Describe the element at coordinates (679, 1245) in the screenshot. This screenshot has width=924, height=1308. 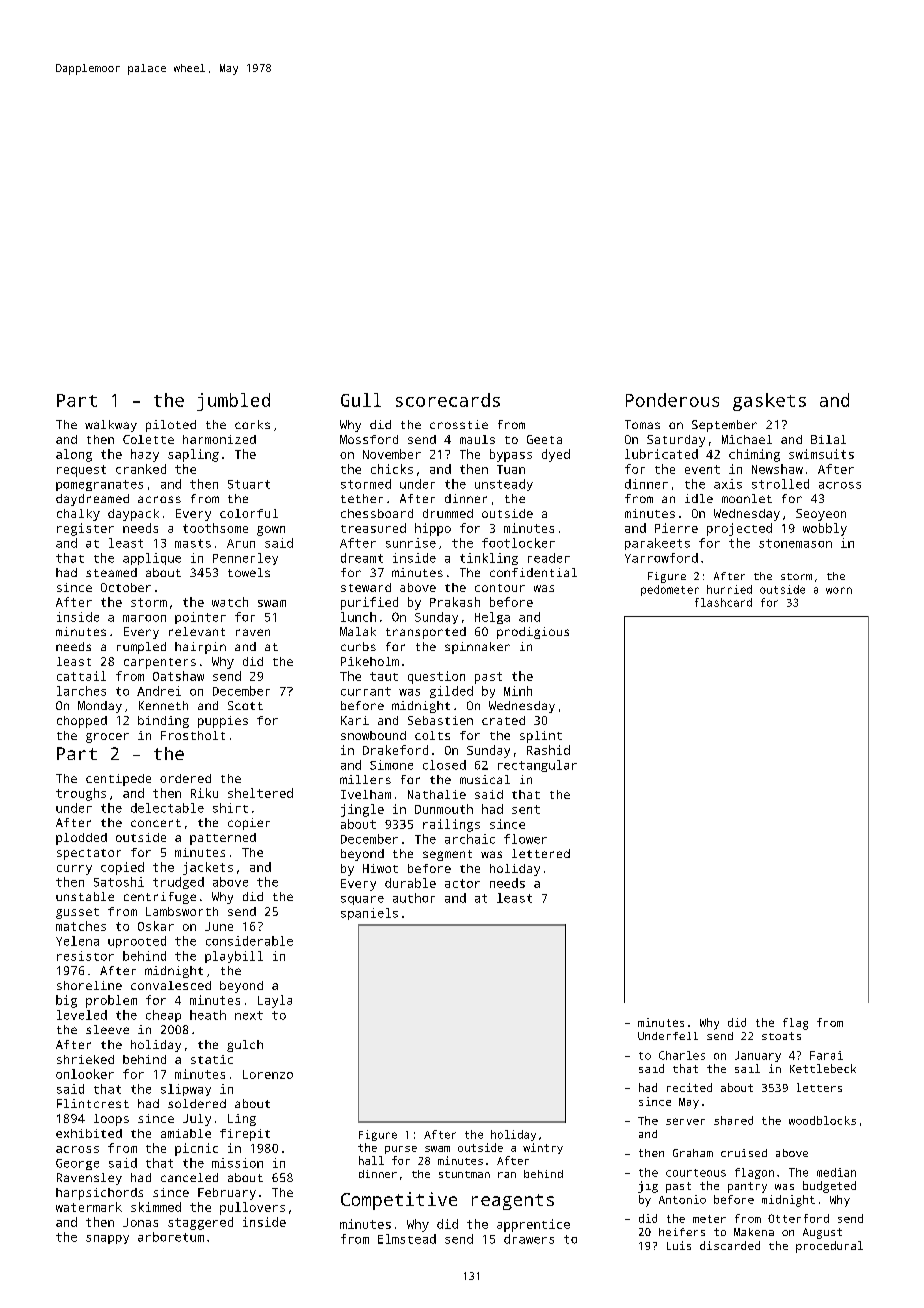
I see `Luis` at that location.
